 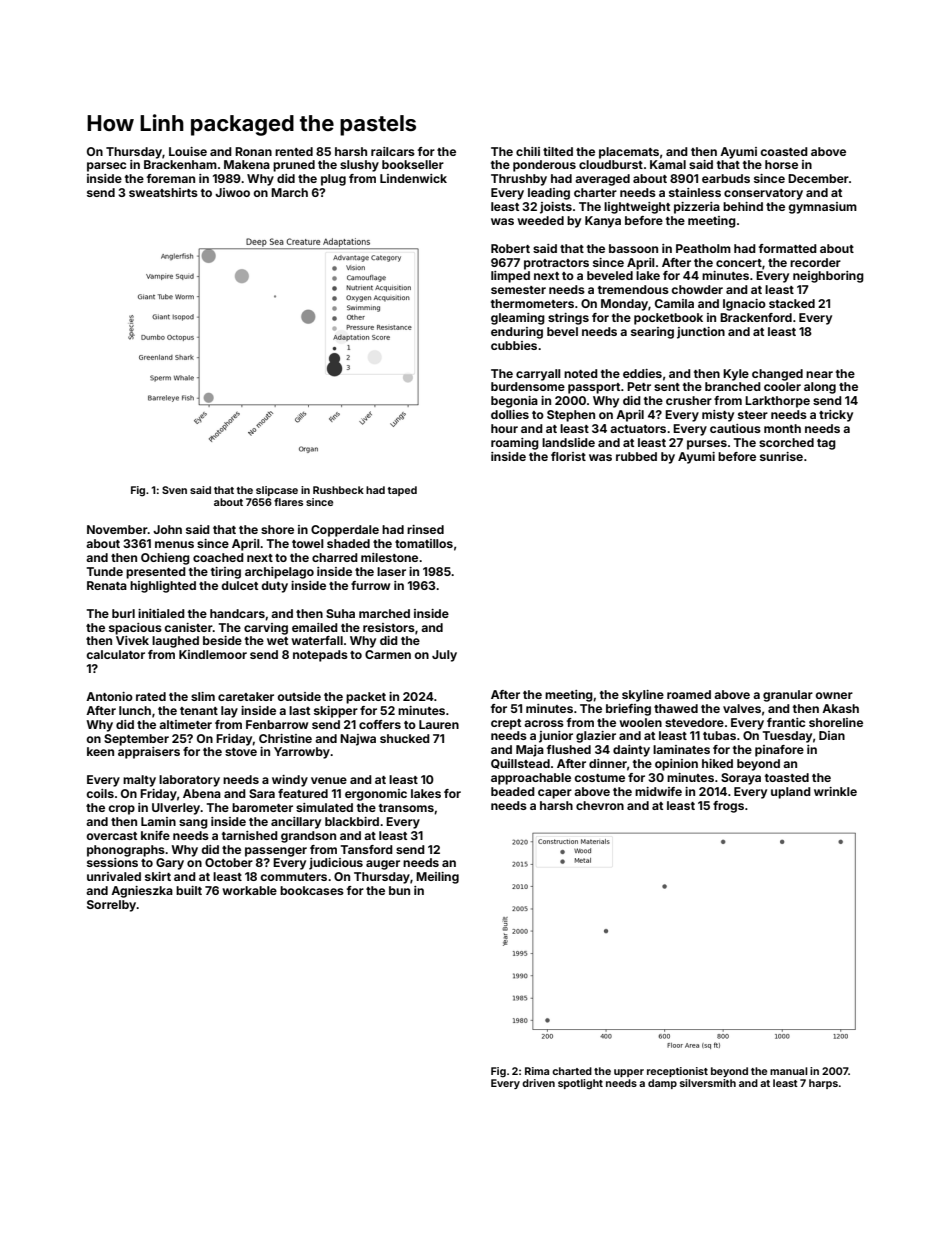 I want to click on Akash, so click(x=840, y=708).
